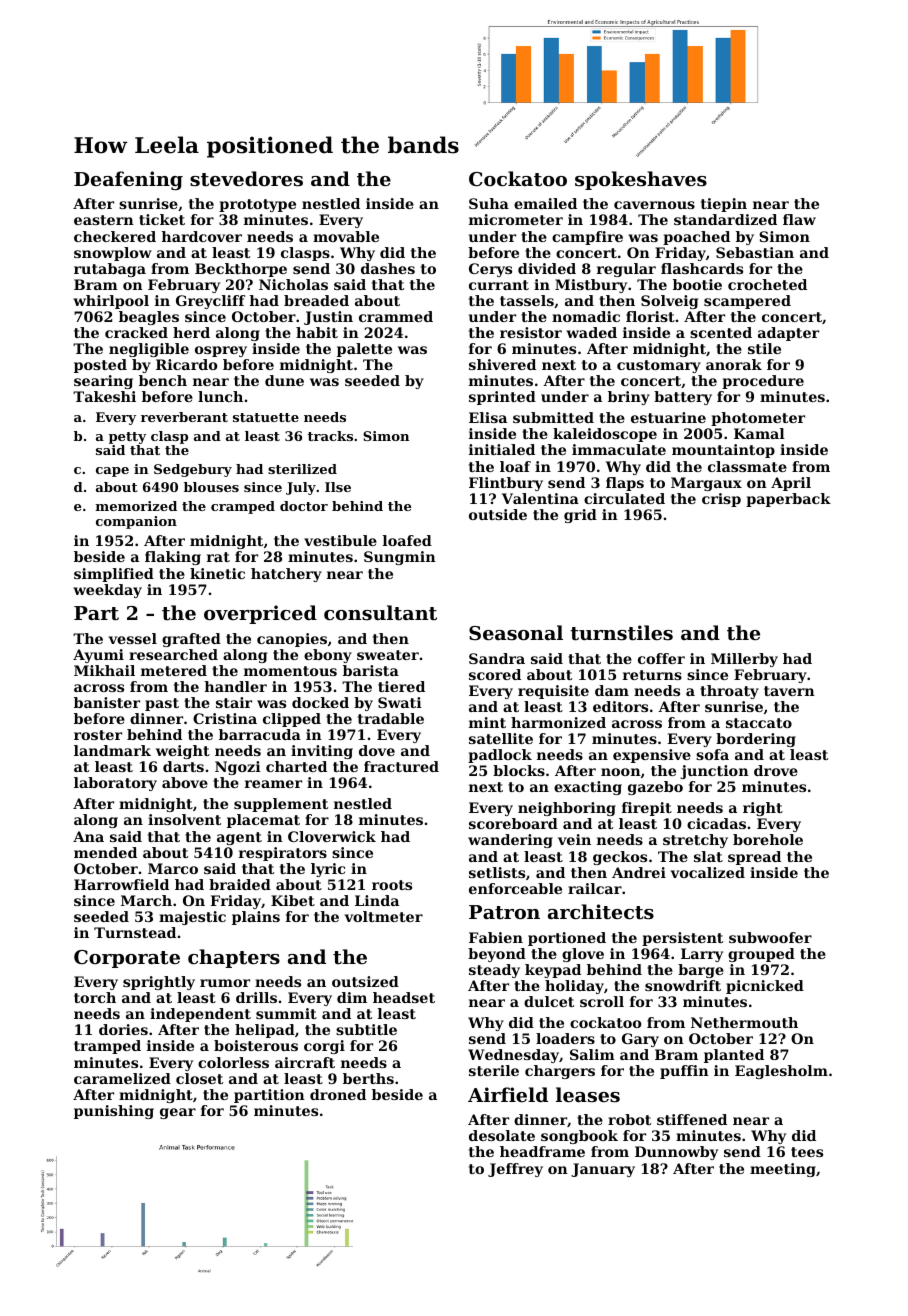 The image size is (908, 1316). Describe the element at coordinates (506, 484) in the page. I see `Flintbury` at that location.
